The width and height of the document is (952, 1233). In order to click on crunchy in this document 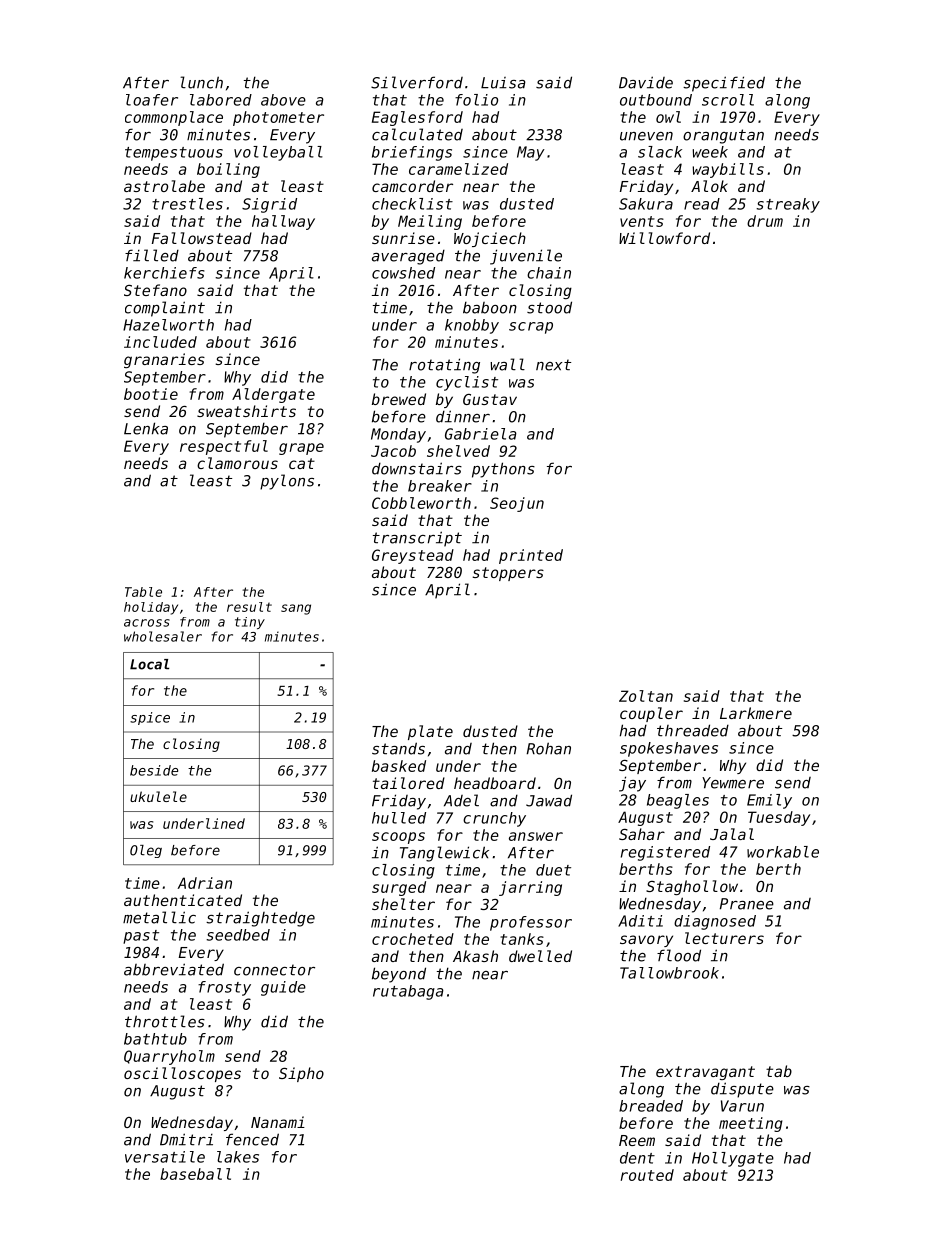, I will do `click(494, 819)`.
